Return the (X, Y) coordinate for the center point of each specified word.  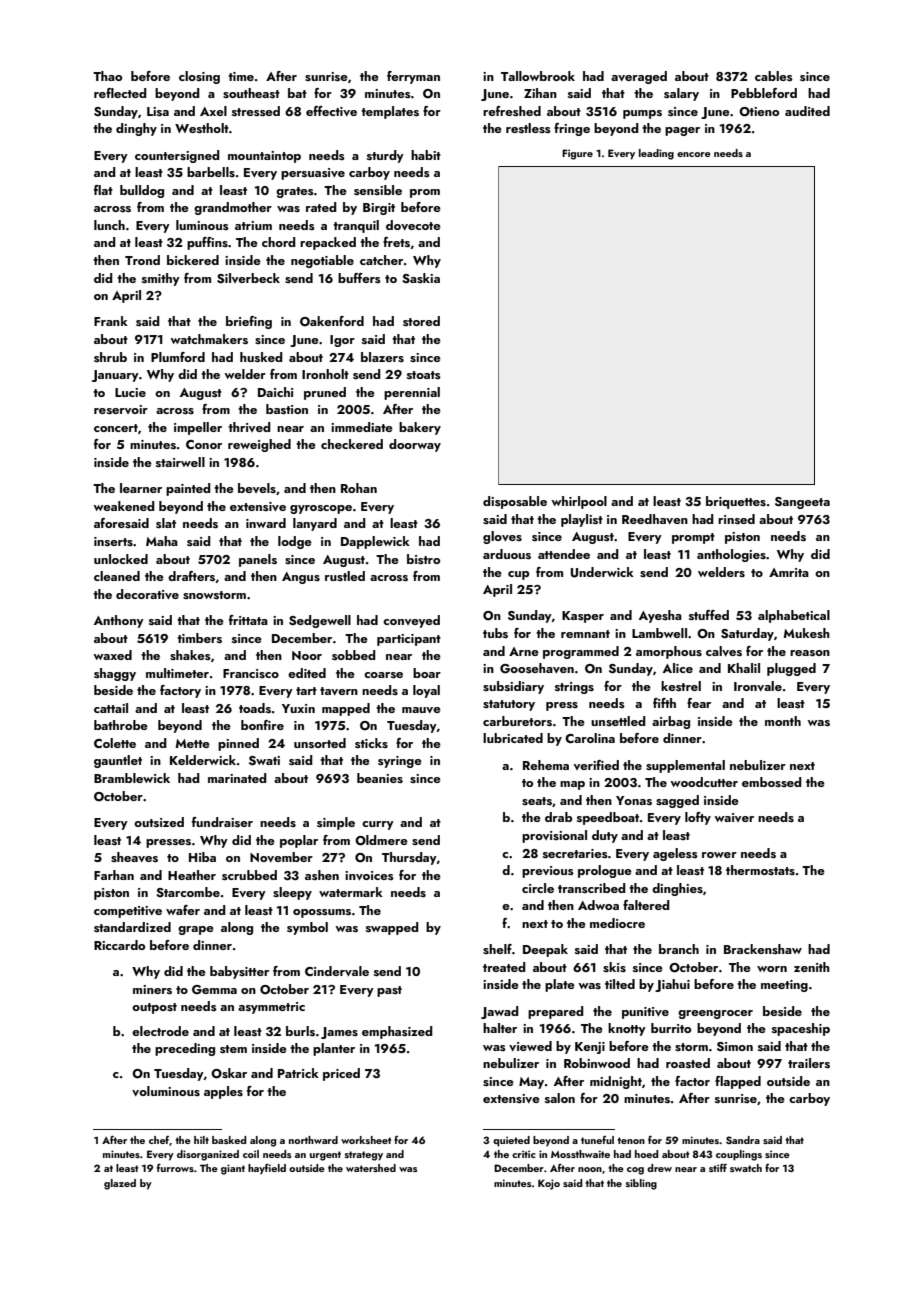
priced (341, 1074)
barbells (211, 172)
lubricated (513, 738)
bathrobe (121, 725)
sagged (677, 801)
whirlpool (579, 502)
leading (656, 154)
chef (159, 1141)
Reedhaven (655, 519)
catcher (381, 260)
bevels (257, 488)
